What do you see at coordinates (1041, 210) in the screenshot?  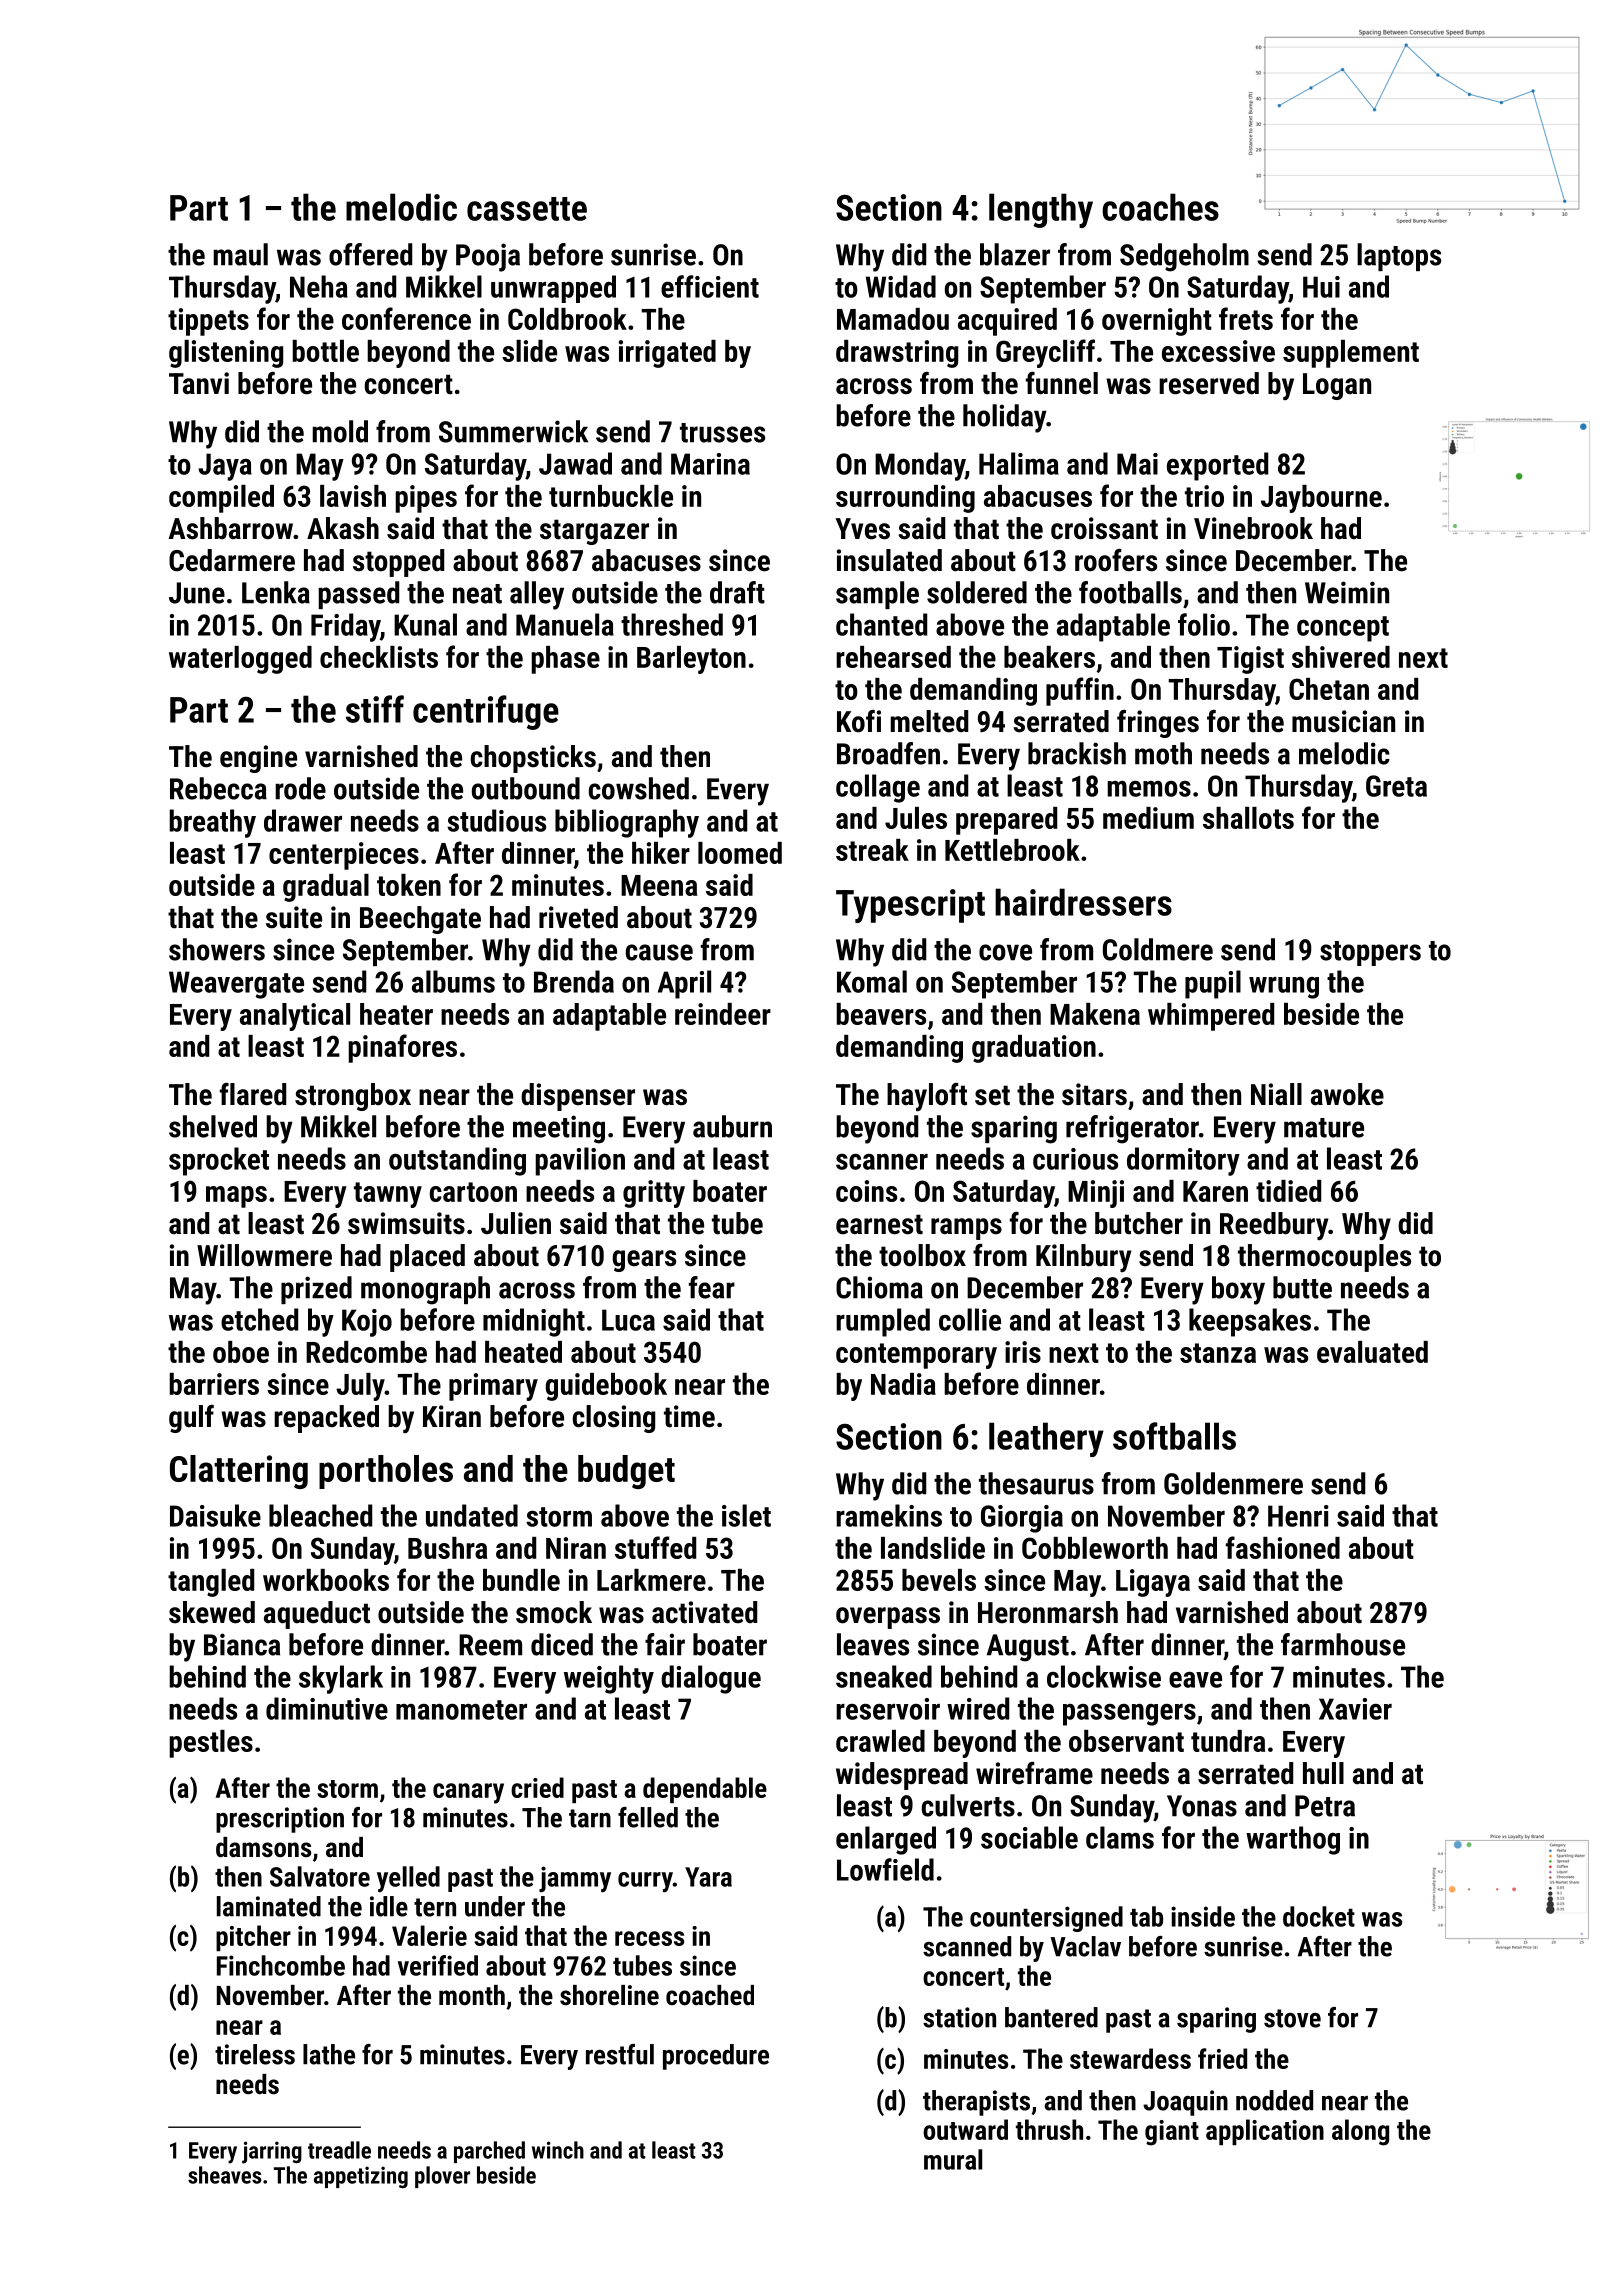 I see `lengthy` at bounding box center [1041, 210].
